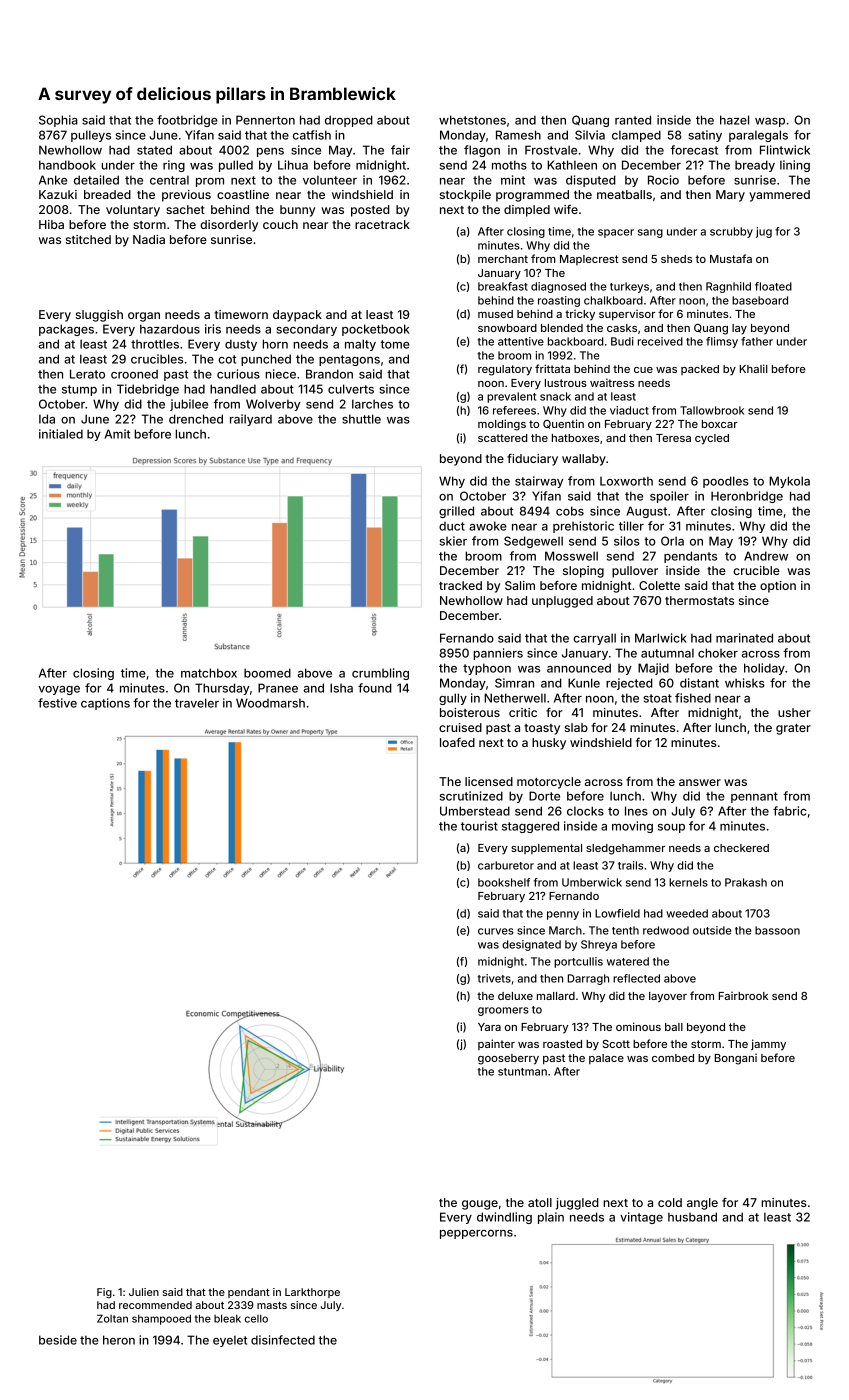 The height and width of the screenshot is (1400, 849). I want to click on lining, so click(795, 166).
